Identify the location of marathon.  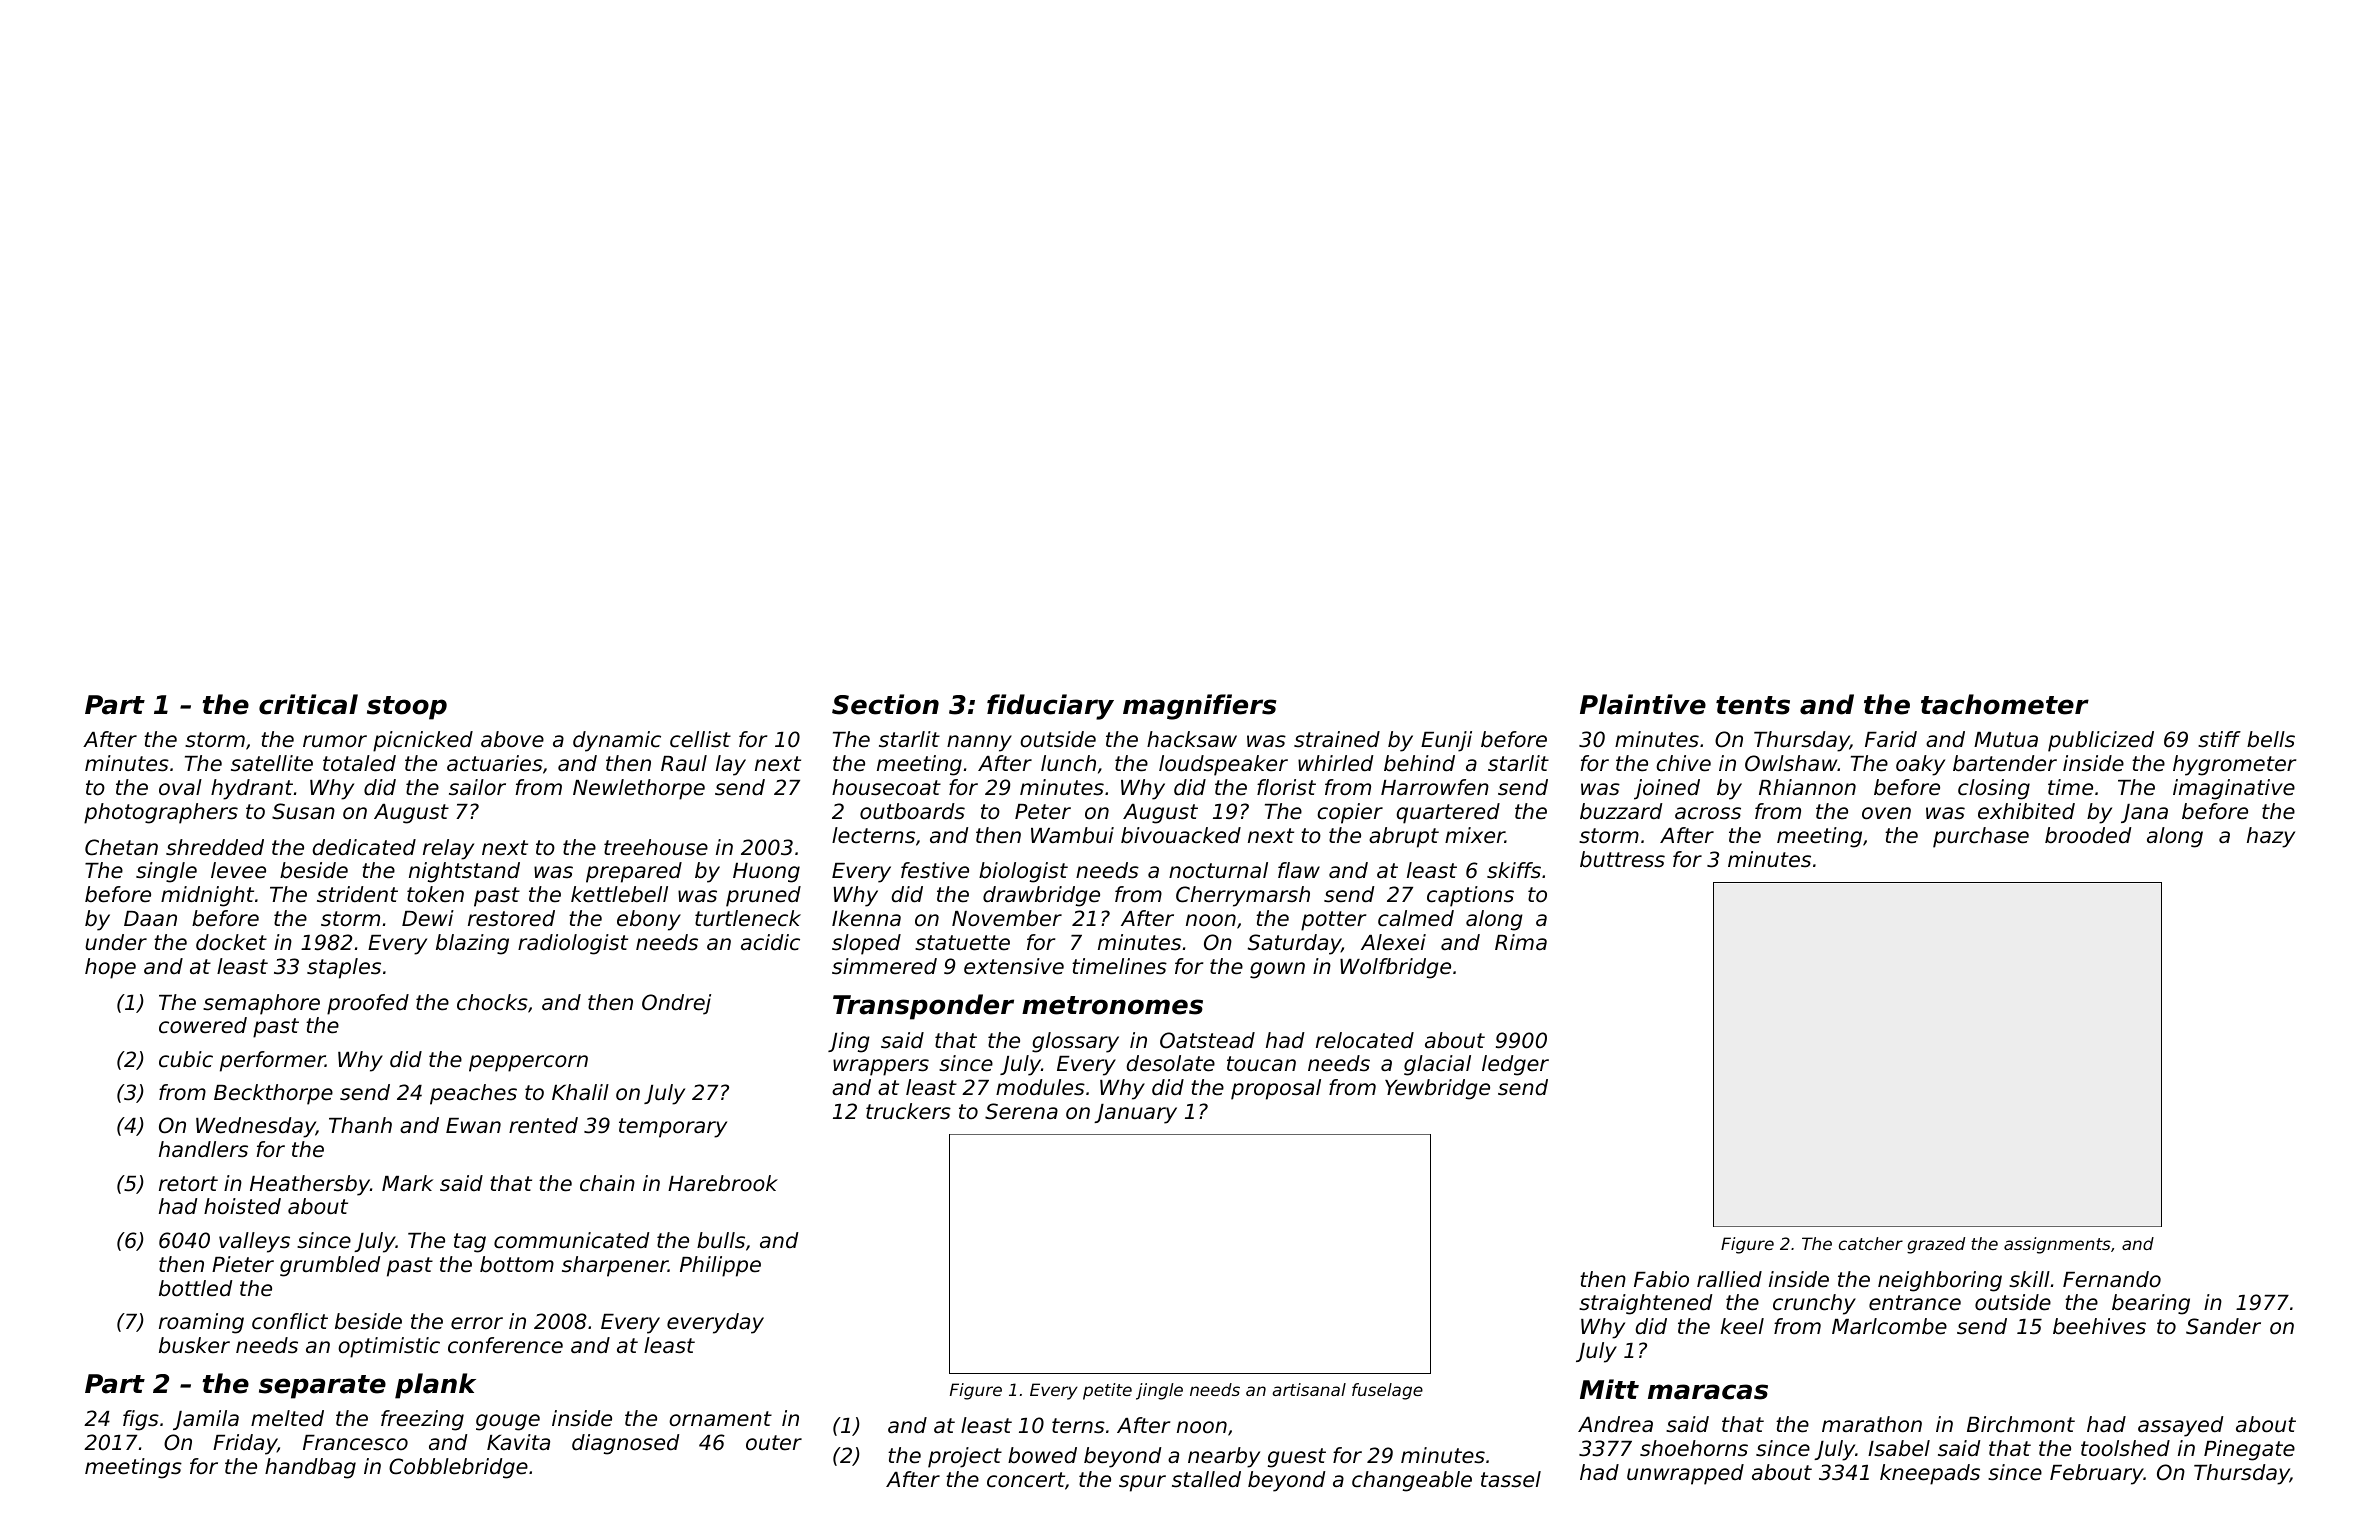
(1872, 1424).
